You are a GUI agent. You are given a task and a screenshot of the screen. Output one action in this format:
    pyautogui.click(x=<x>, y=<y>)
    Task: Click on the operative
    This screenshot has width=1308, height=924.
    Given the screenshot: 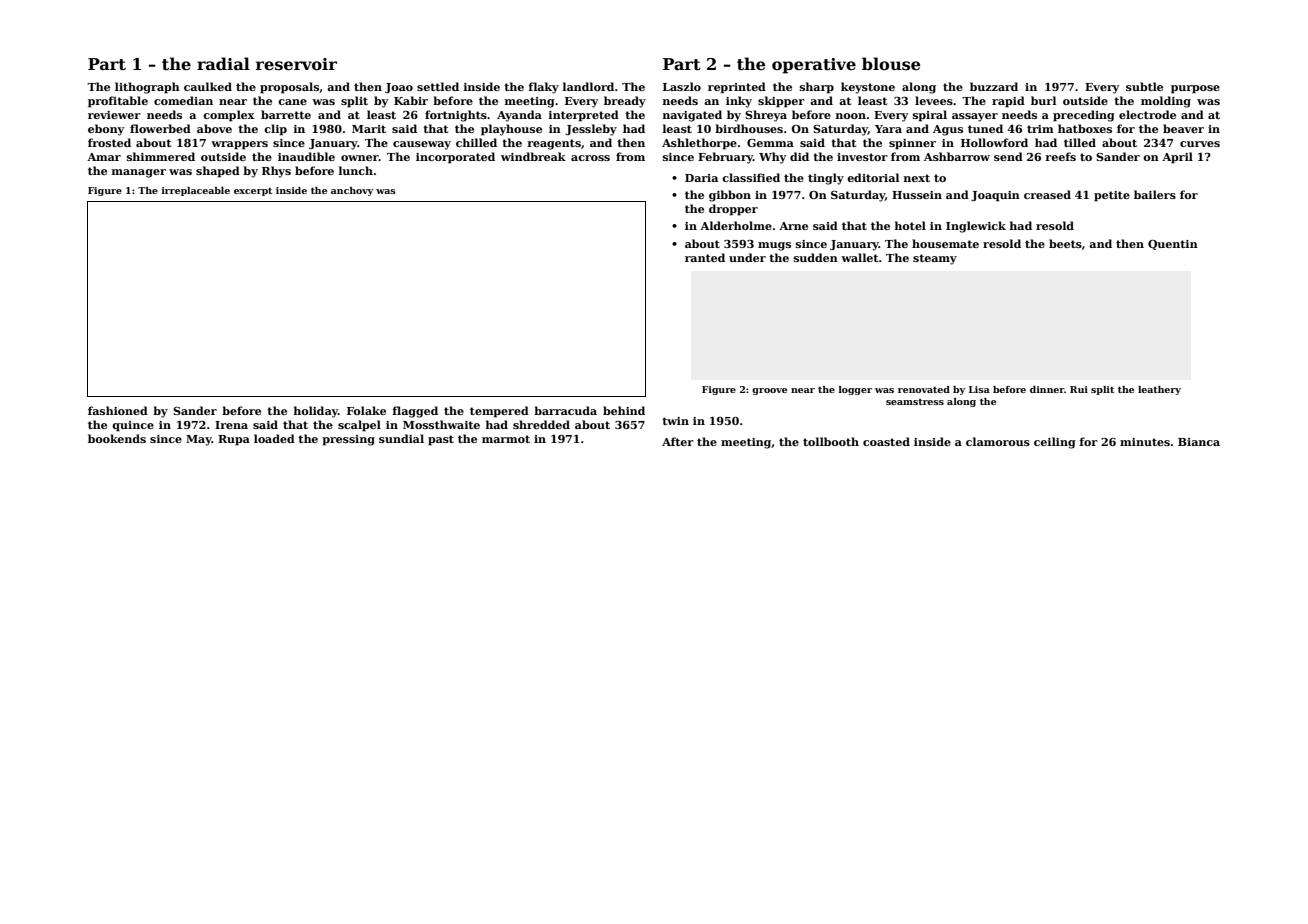 What is the action you would take?
    pyautogui.click(x=814, y=66)
